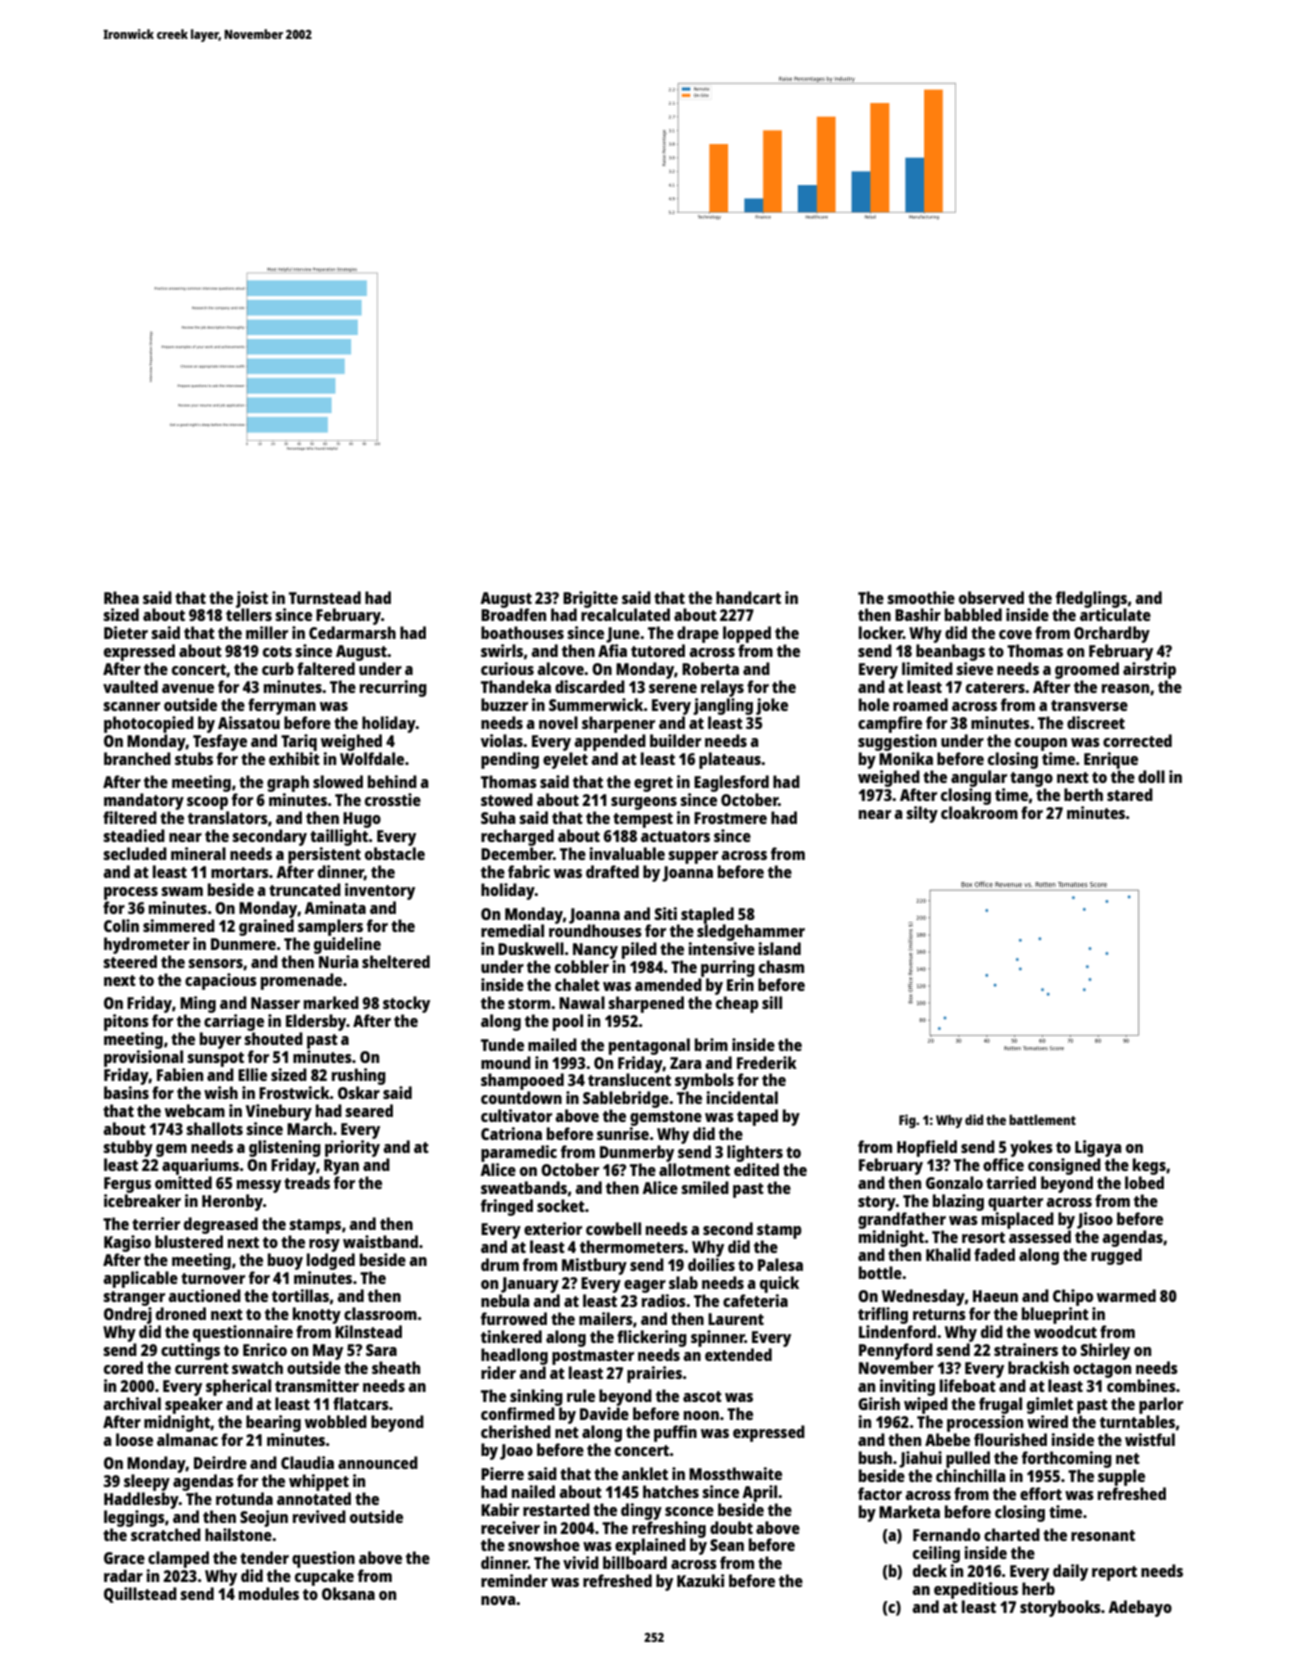  What do you see at coordinates (522, 632) in the screenshot?
I see `boathouses` at bounding box center [522, 632].
